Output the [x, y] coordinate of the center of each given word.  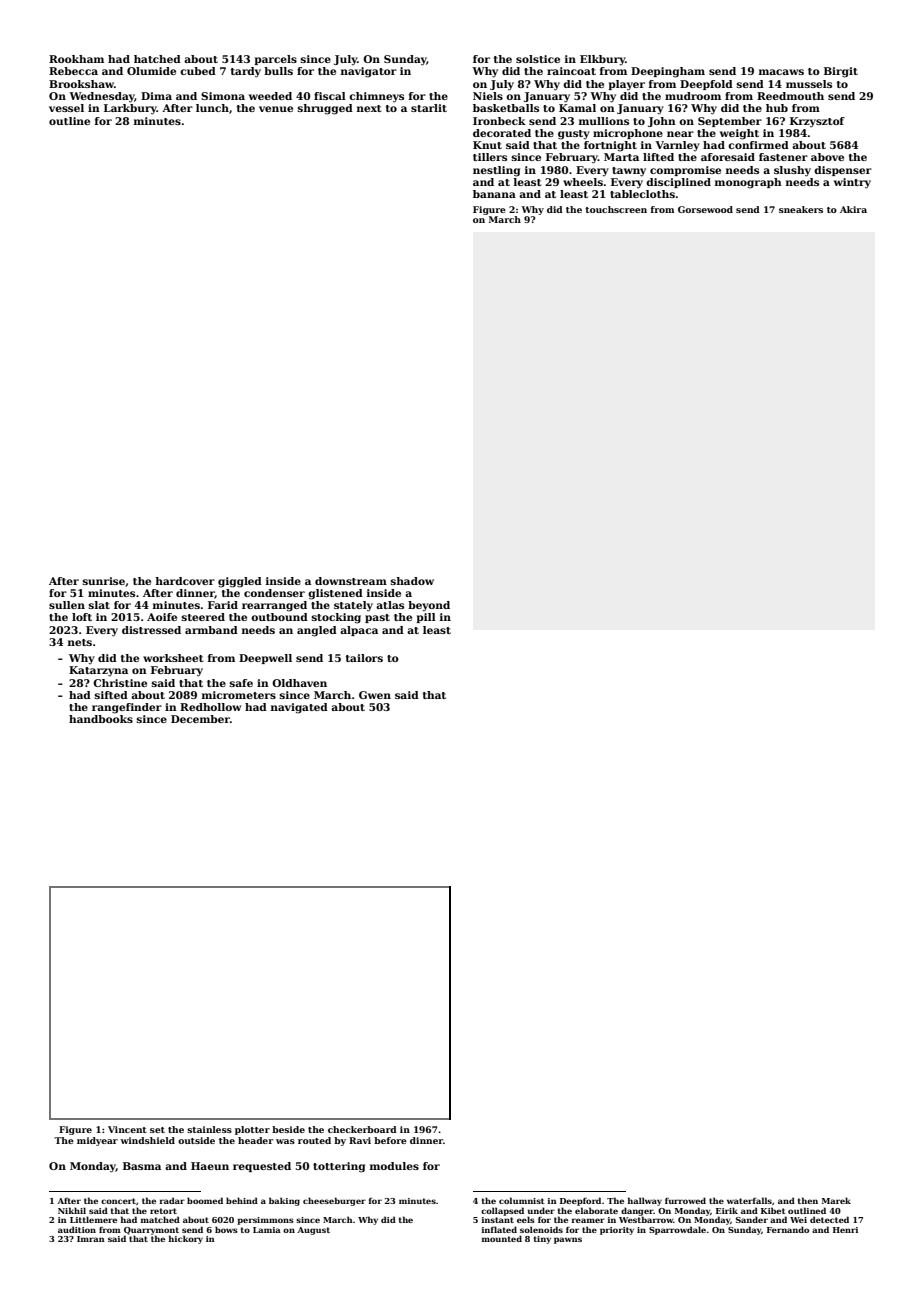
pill [426, 618]
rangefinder [127, 708]
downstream [351, 581]
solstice [538, 59]
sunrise [104, 581]
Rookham [76, 59]
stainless [209, 1129]
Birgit [841, 72]
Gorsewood [705, 209]
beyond [429, 606]
